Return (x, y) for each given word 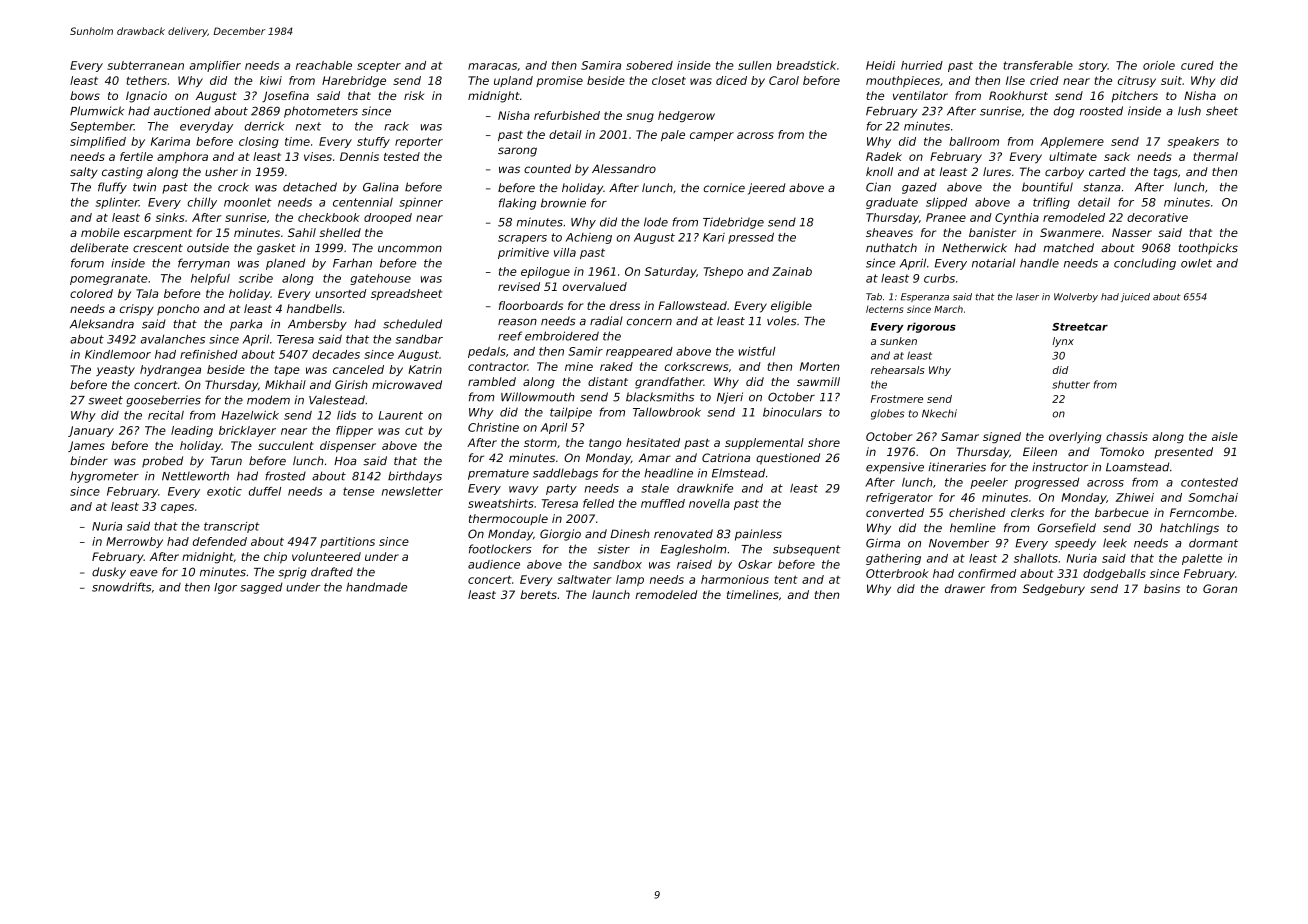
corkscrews (696, 366)
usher (221, 171)
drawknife (705, 488)
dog (1064, 112)
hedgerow (686, 116)
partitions (347, 542)
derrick (264, 126)
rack (396, 126)
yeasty (115, 371)
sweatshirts (501, 503)
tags (1166, 173)
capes (177, 508)
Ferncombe (1202, 512)
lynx (1063, 342)
